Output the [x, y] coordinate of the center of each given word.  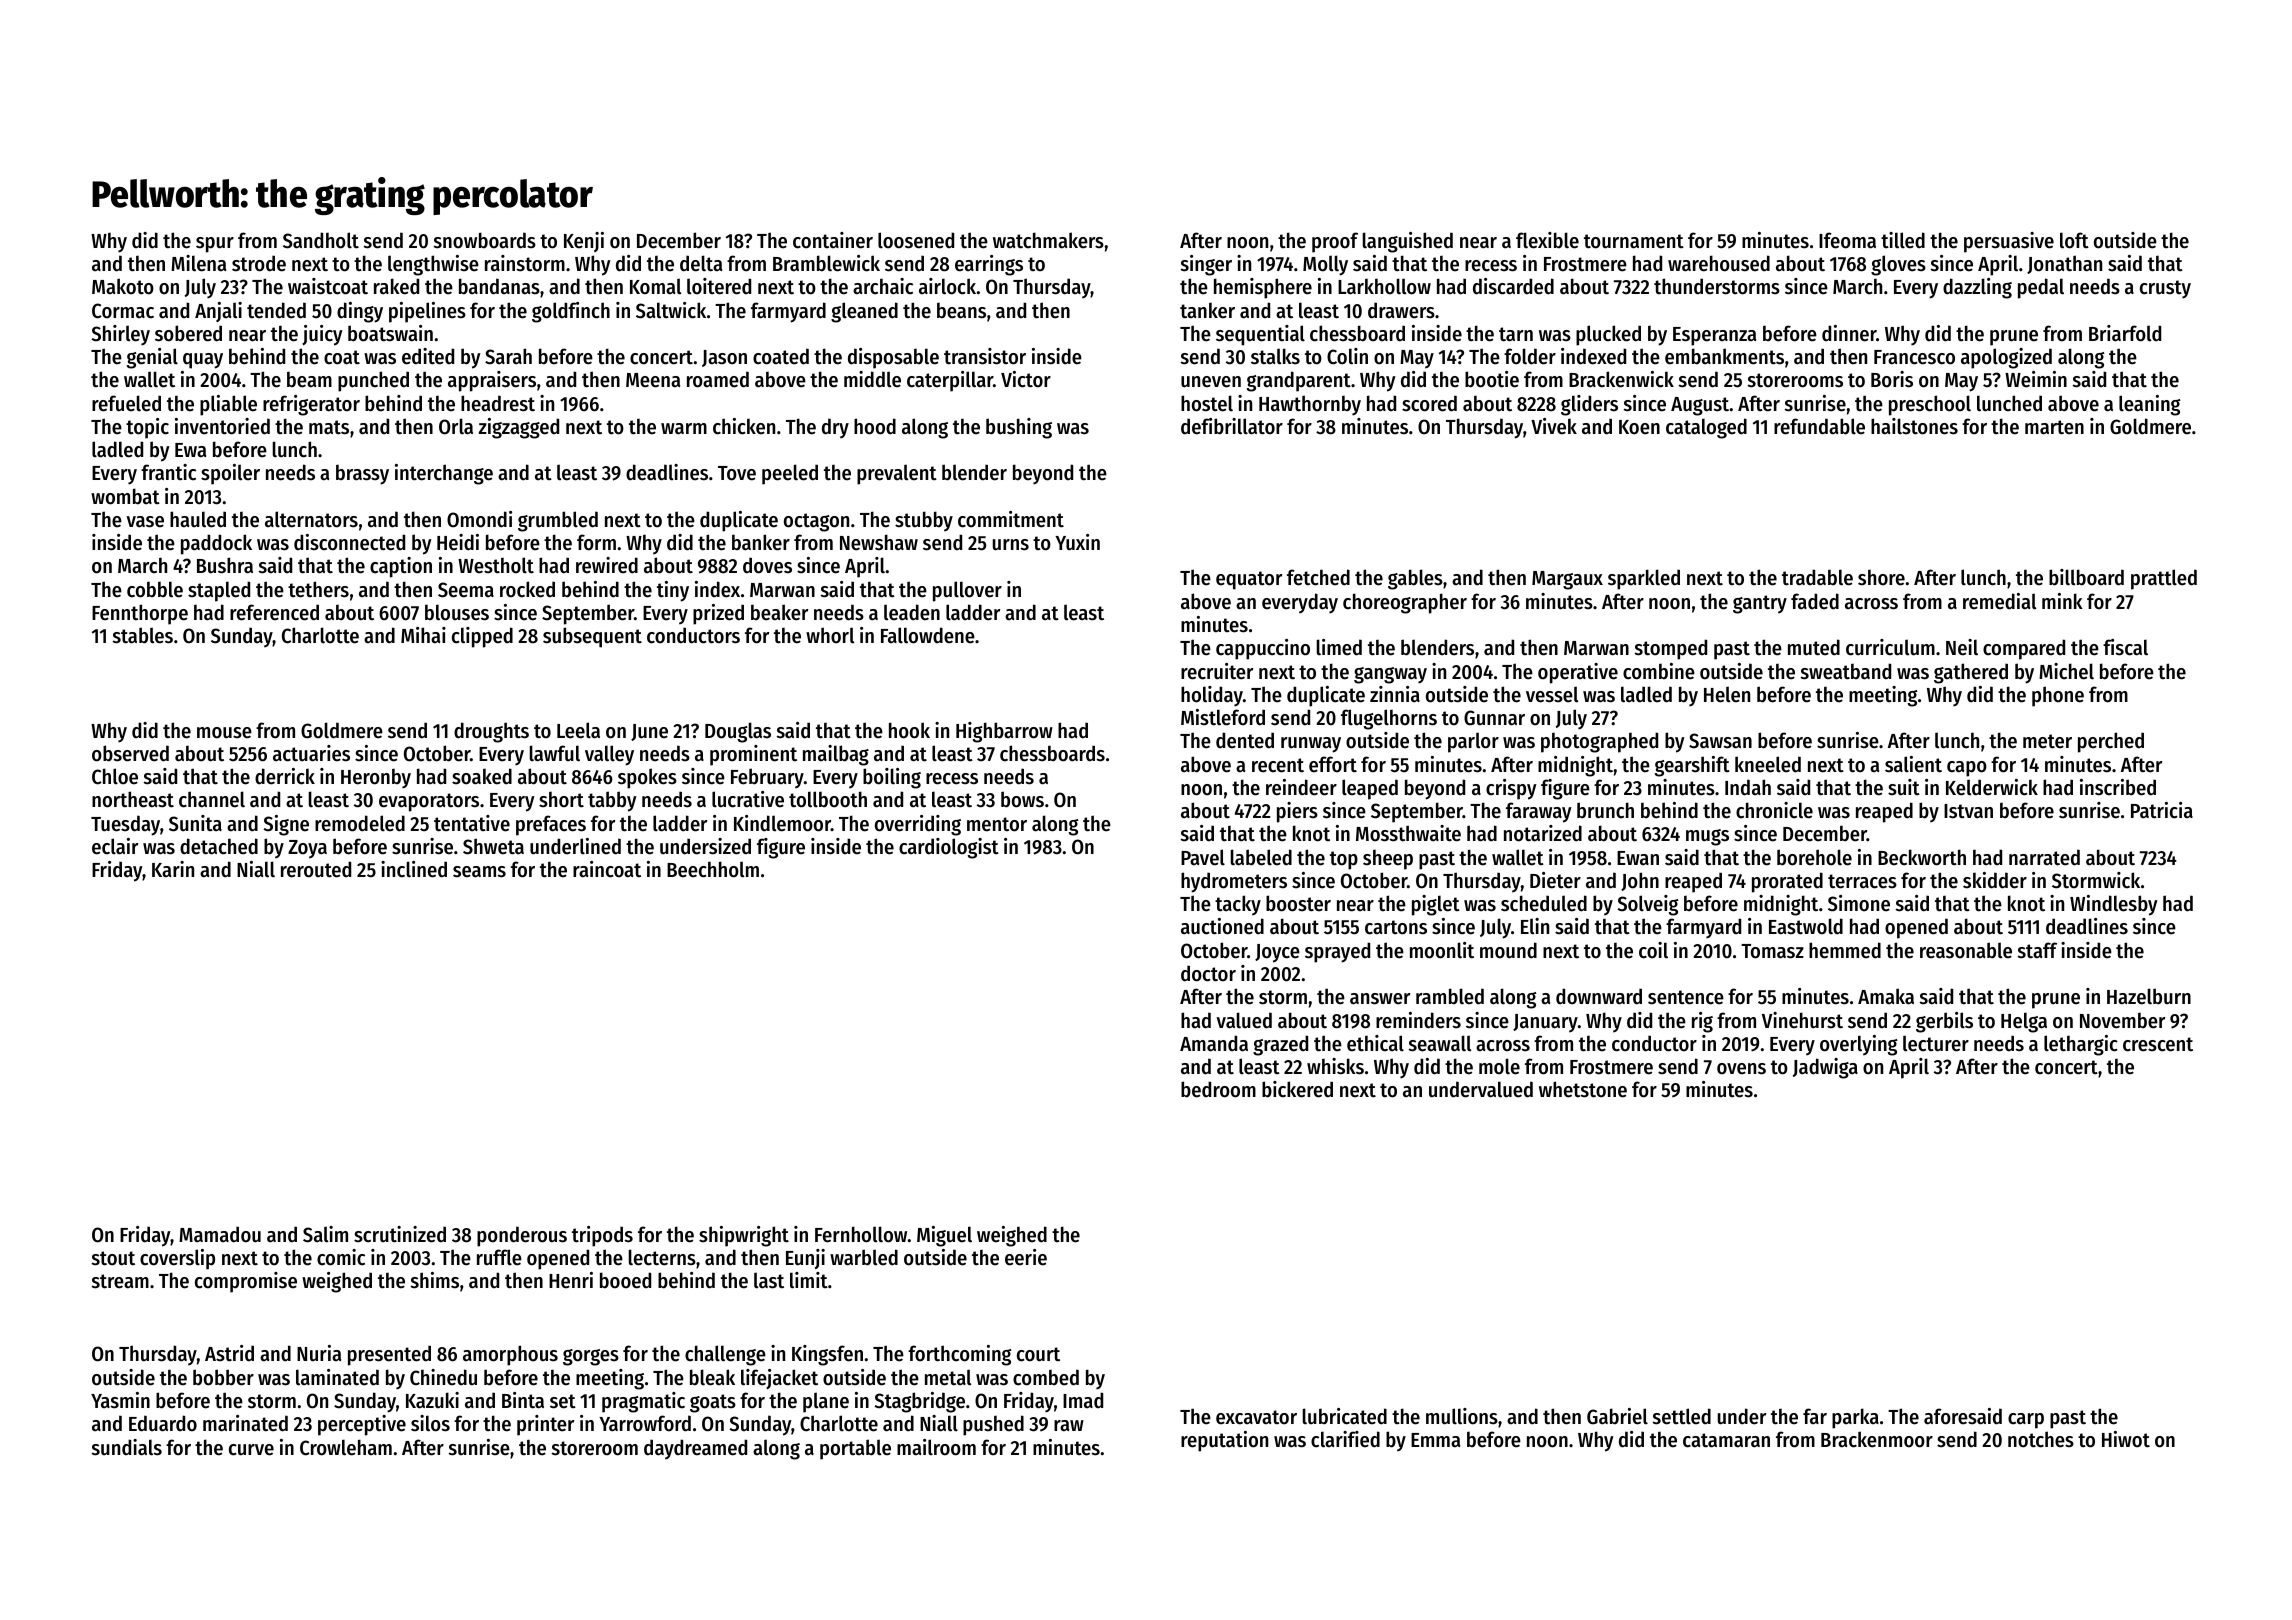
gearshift [1692, 766]
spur [215, 245]
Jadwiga [1825, 1068]
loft [2074, 240]
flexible [1547, 240]
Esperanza [1714, 336]
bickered [1297, 1089]
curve [251, 1450]
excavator [1256, 1417]
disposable [893, 358]
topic [147, 428]
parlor [1473, 742]
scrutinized [400, 1234]
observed [130, 753]
